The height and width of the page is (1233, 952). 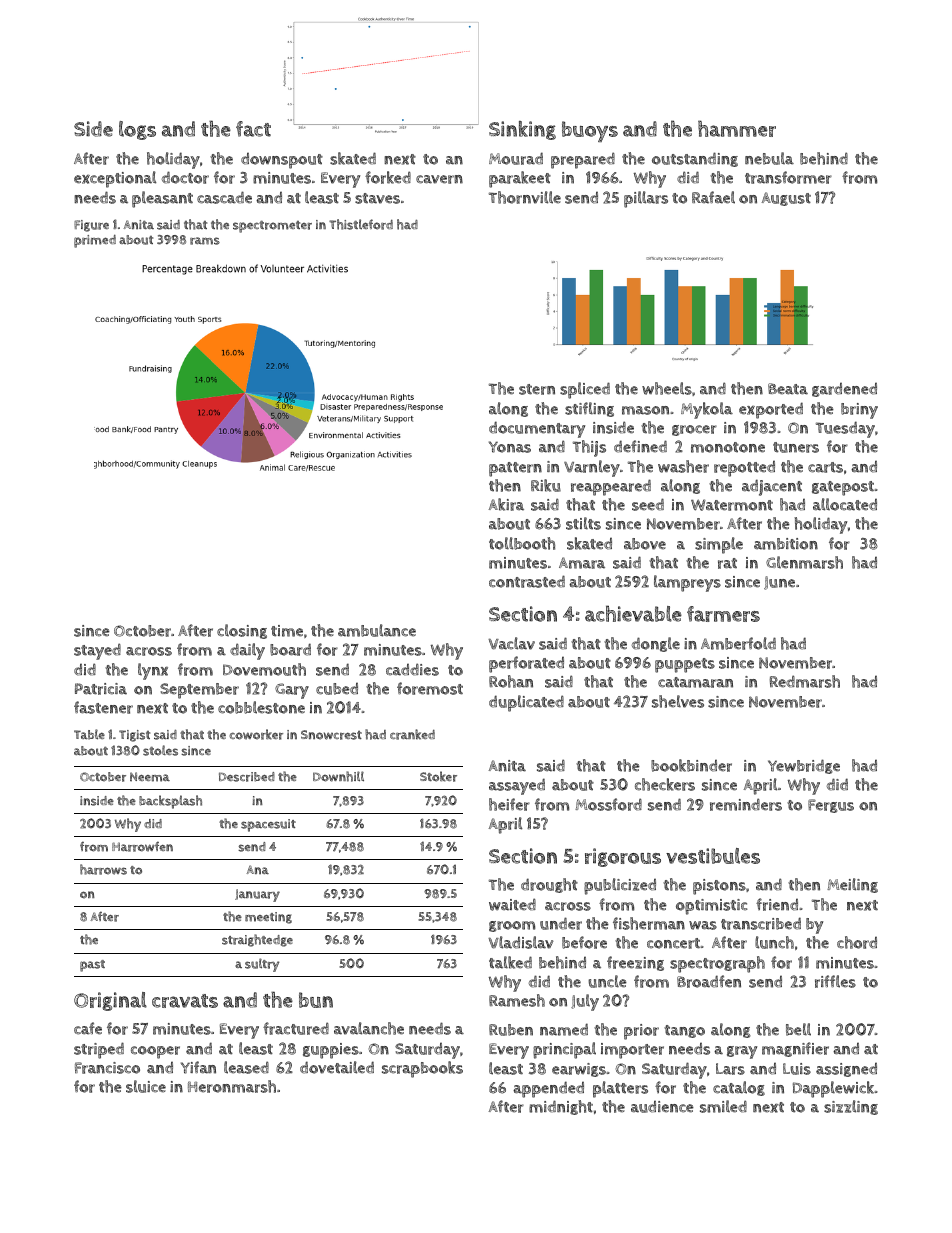 I want to click on Vaclav, so click(x=511, y=643).
